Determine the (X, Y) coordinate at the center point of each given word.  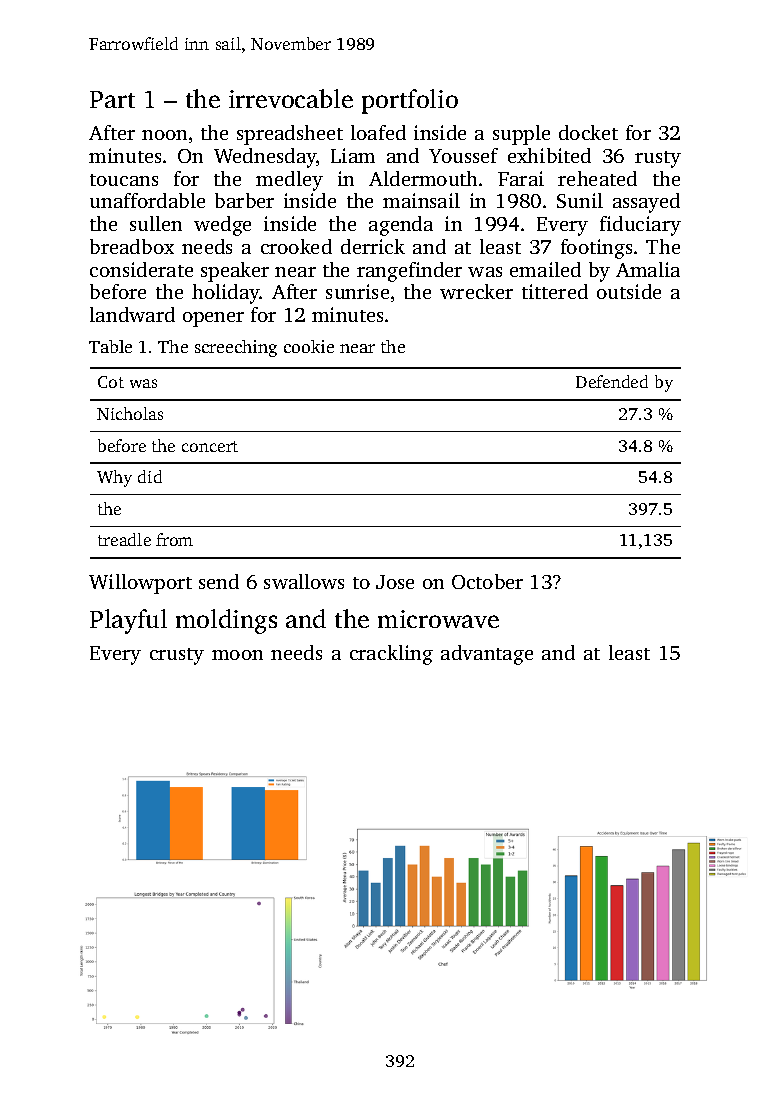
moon (237, 655)
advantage (487, 655)
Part (112, 99)
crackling (391, 655)
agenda (401, 226)
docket (588, 132)
